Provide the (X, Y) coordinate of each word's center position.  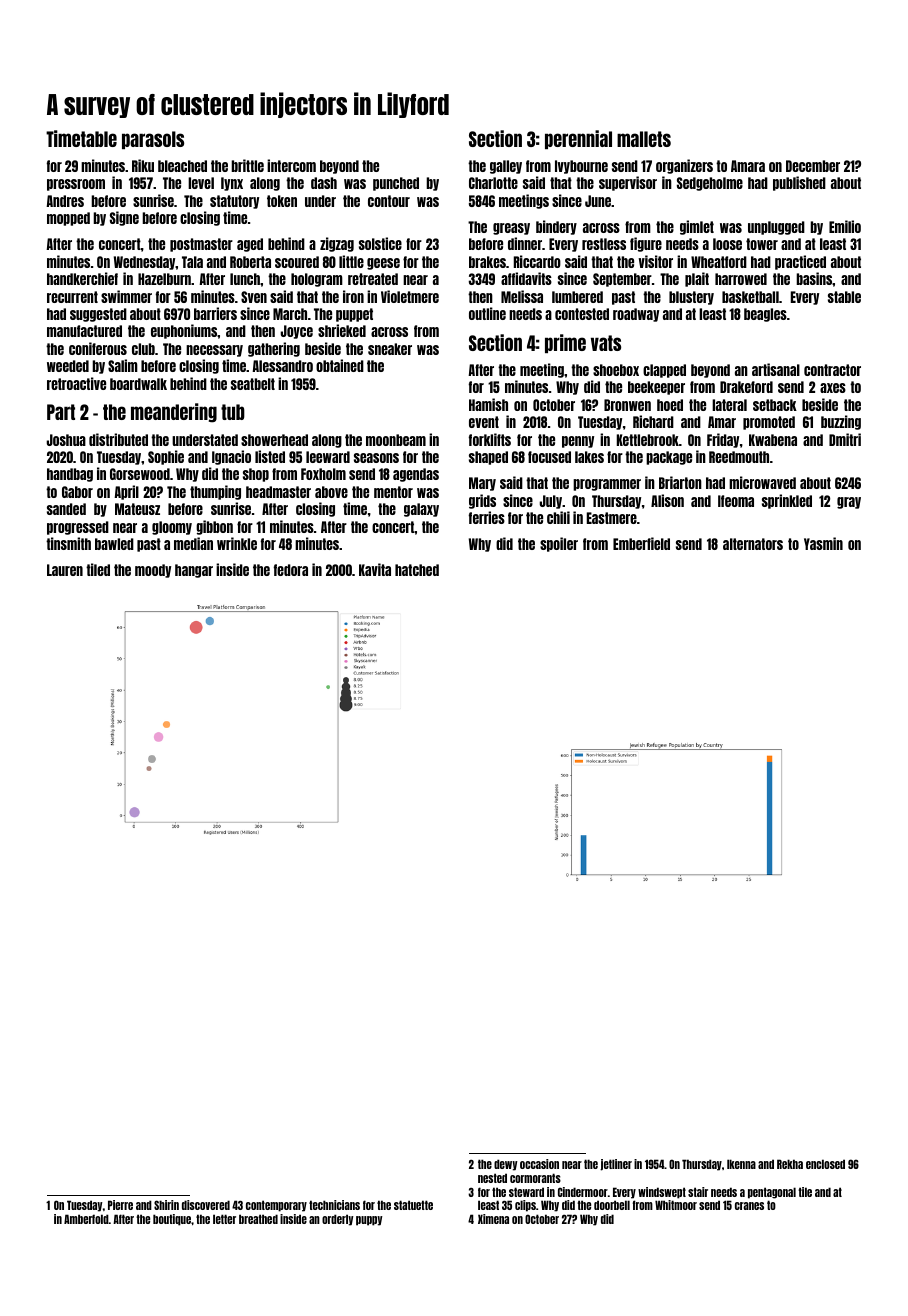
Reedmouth (739, 457)
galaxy (421, 510)
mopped (68, 219)
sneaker (390, 349)
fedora (291, 570)
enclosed (825, 1164)
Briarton (680, 482)
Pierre (120, 1205)
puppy (369, 1221)
